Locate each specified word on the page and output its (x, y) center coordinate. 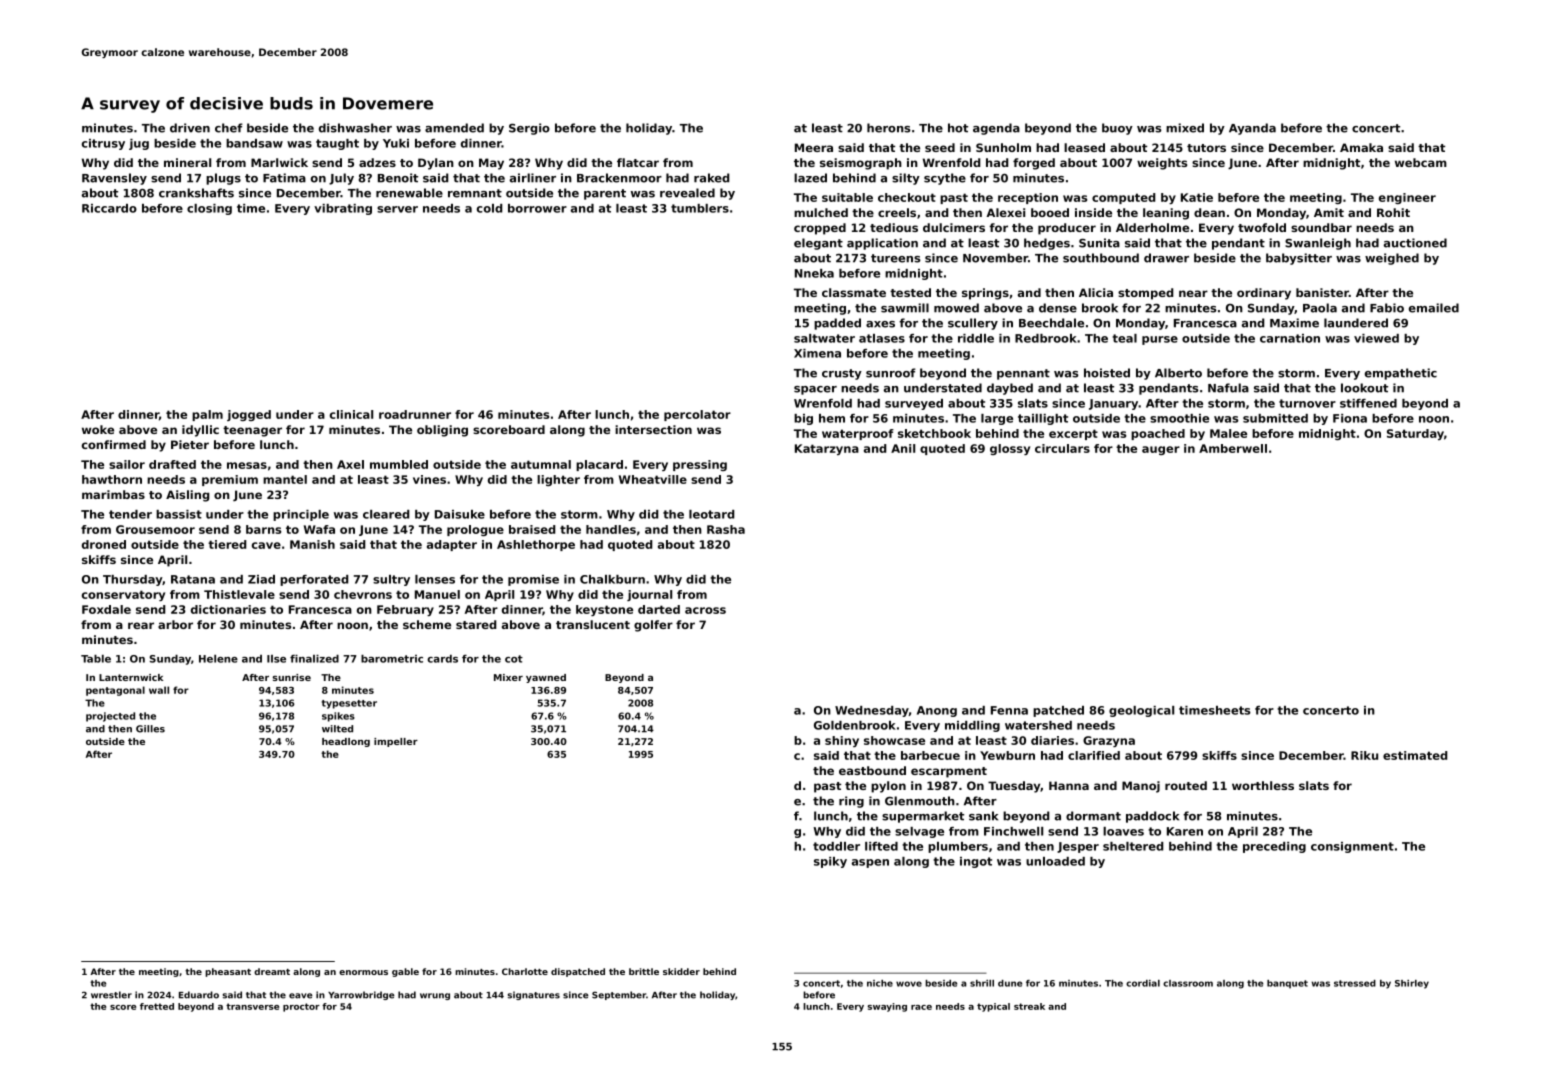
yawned (546, 678)
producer (1067, 229)
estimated (1415, 755)
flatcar (638, 162)
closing (209, 209)
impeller (396, 742)
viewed (1376, 338)
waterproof (858, 434)
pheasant (228, 972)
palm (207, 415)
